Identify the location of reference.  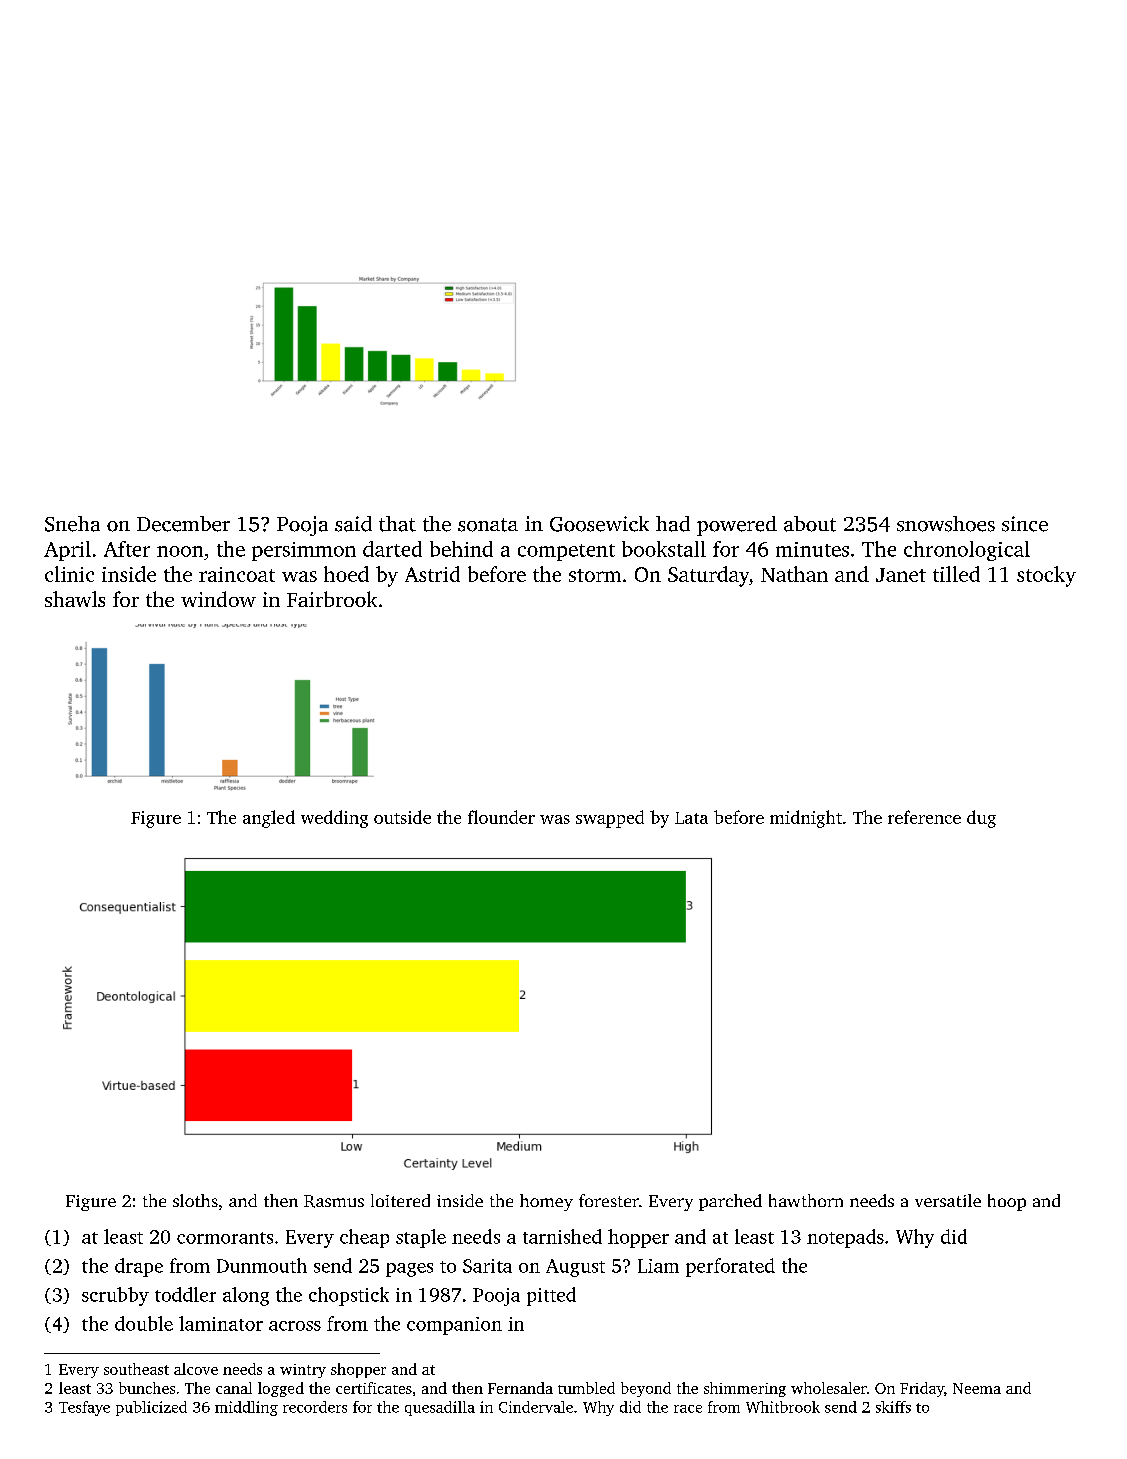
(924, 817).
